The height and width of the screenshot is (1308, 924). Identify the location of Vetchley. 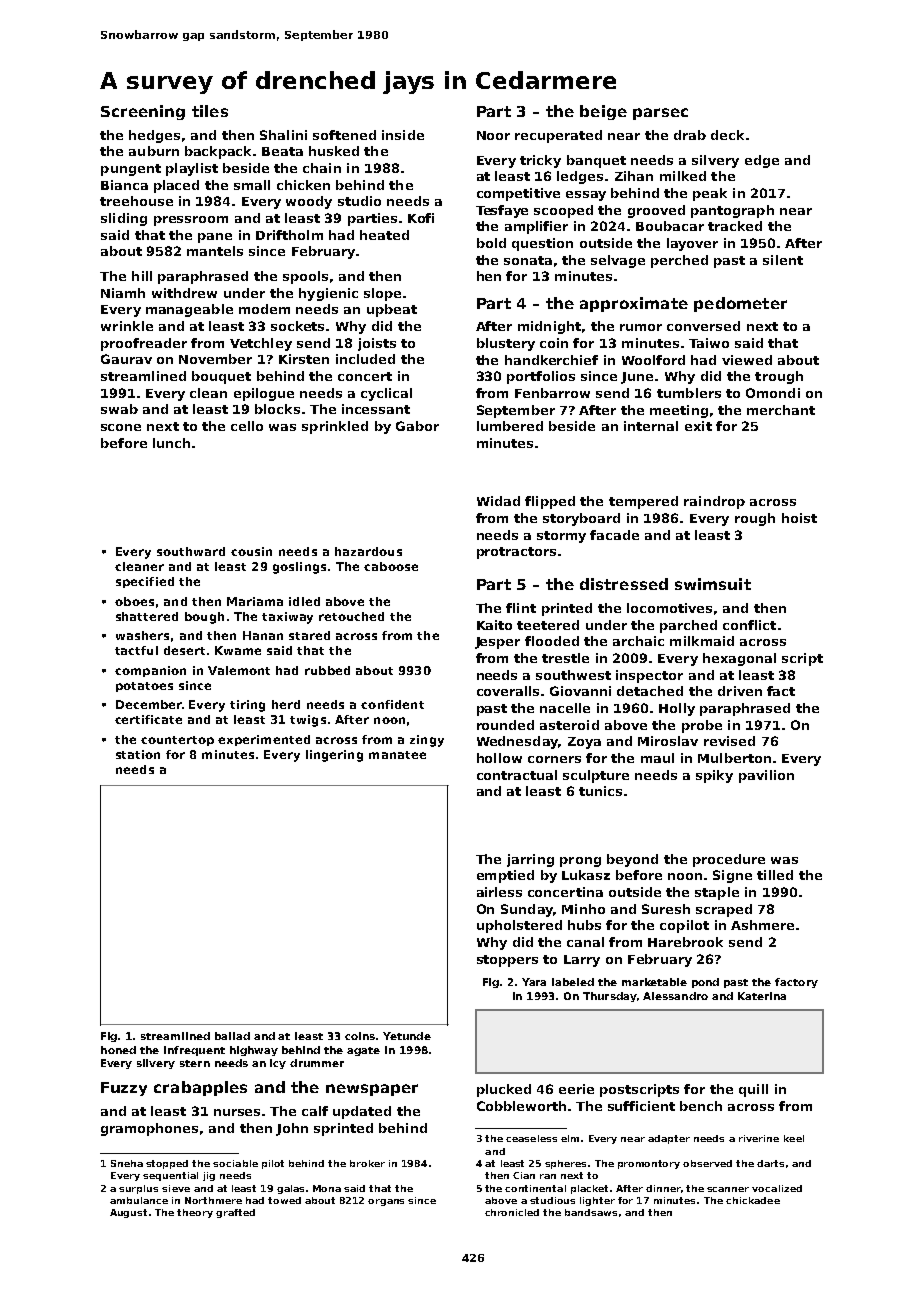
(261, 344).
